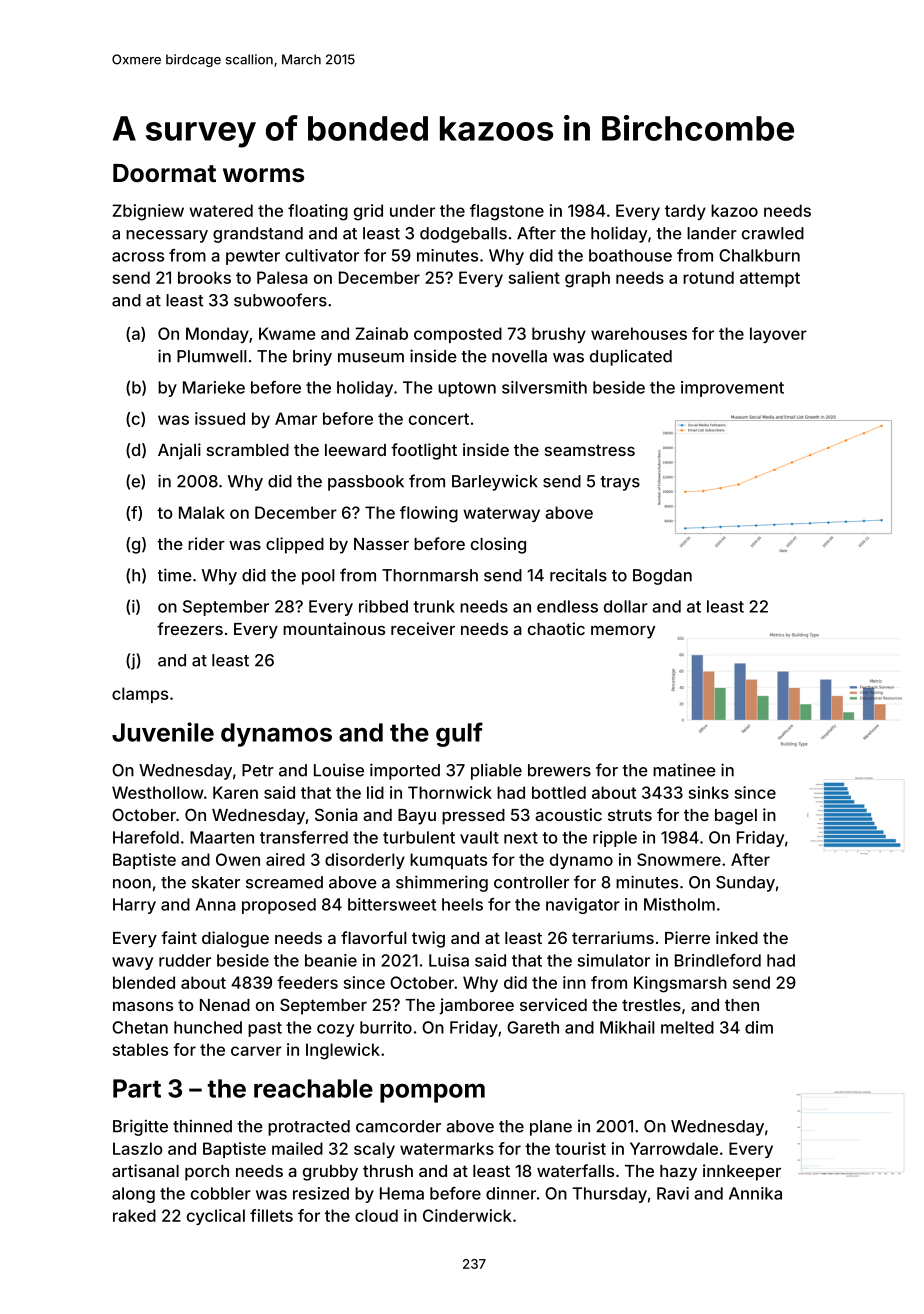  What do you see at coordinates (507, 212) in the screenshot?
I see `flagstone` at bounding box center [507, 212].
